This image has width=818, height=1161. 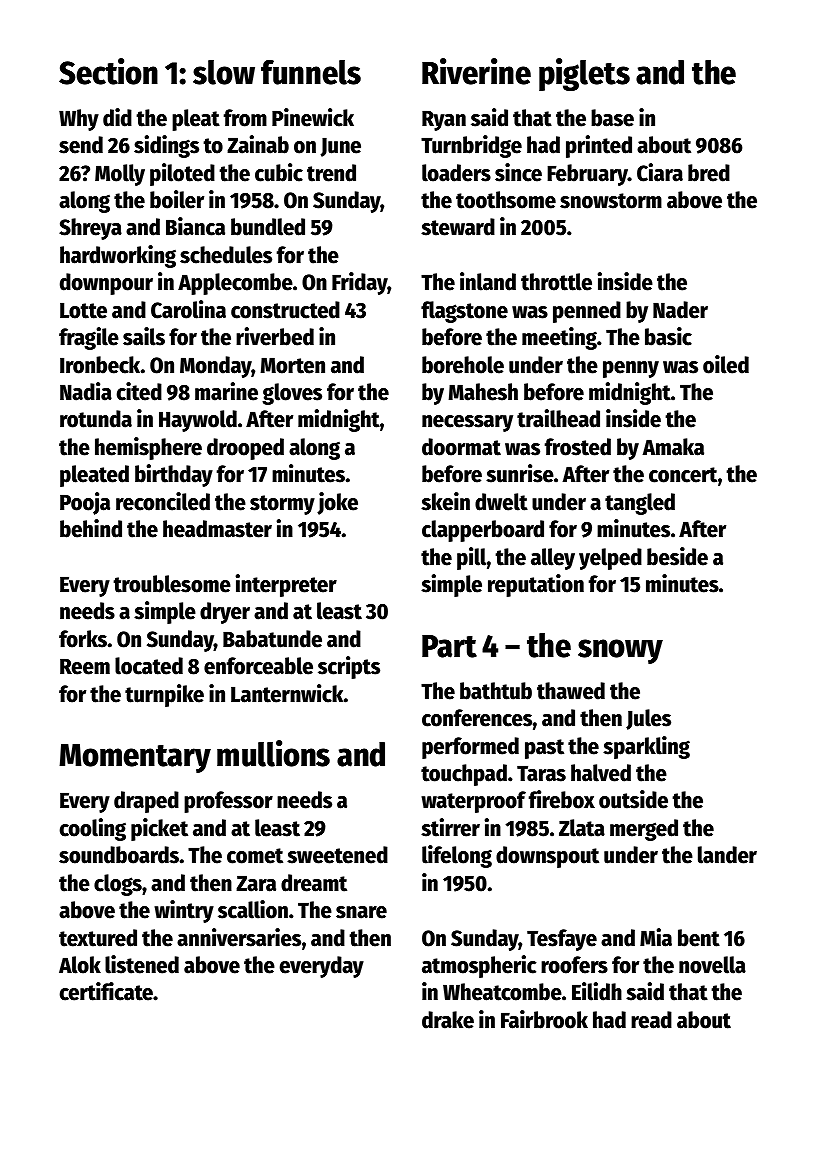 What do you see at coordinates (584, 74) in the image?
I see `piglets` at bounding box center [584, 74].
